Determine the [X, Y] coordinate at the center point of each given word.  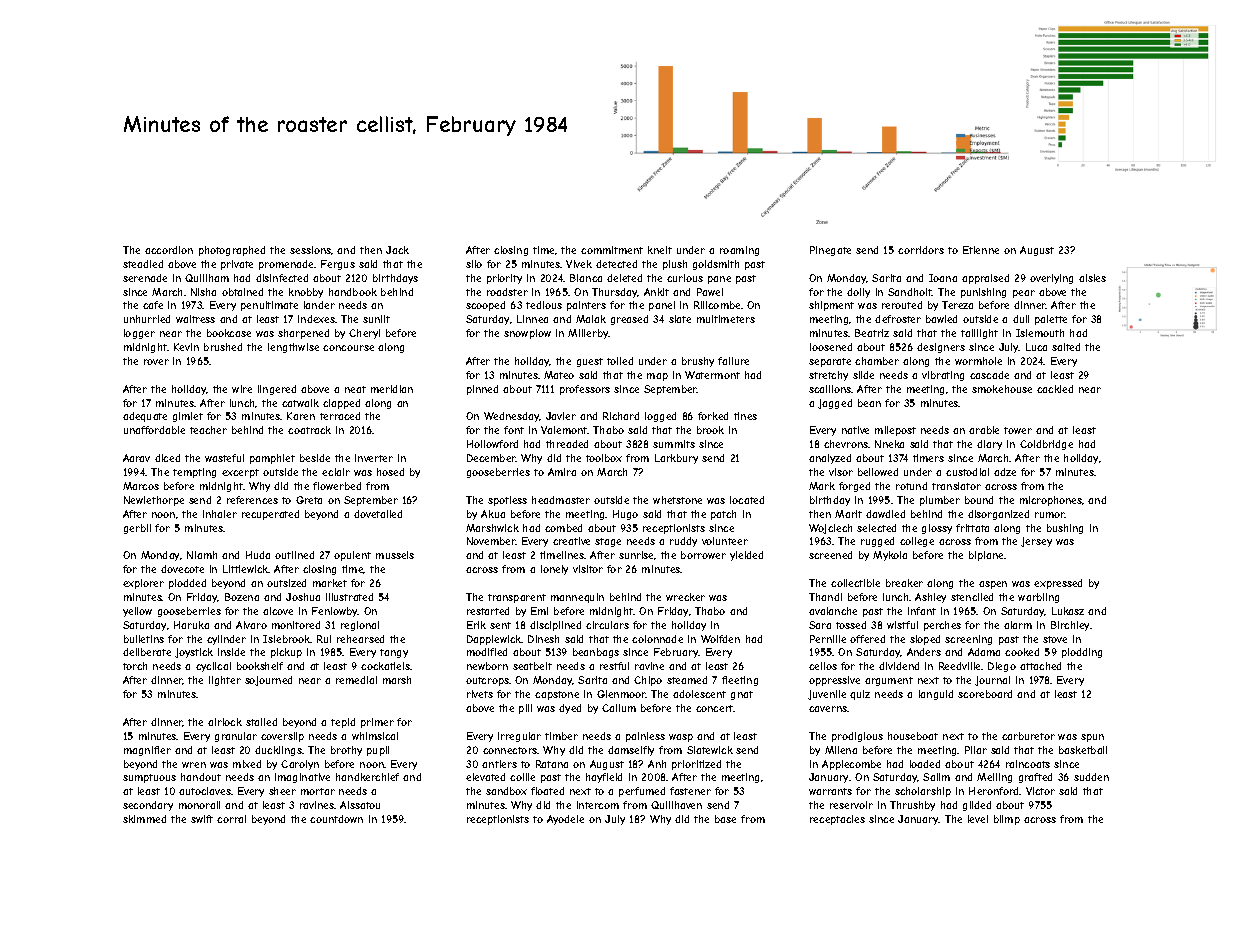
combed [563, 528]
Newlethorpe [154, 501]
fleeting [740, 681]
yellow [137, 612]
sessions [311, 250]
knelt [660, 250]
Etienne [981, 250]
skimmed [144, 819]
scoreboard [985, 694]
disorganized [998, 515]
